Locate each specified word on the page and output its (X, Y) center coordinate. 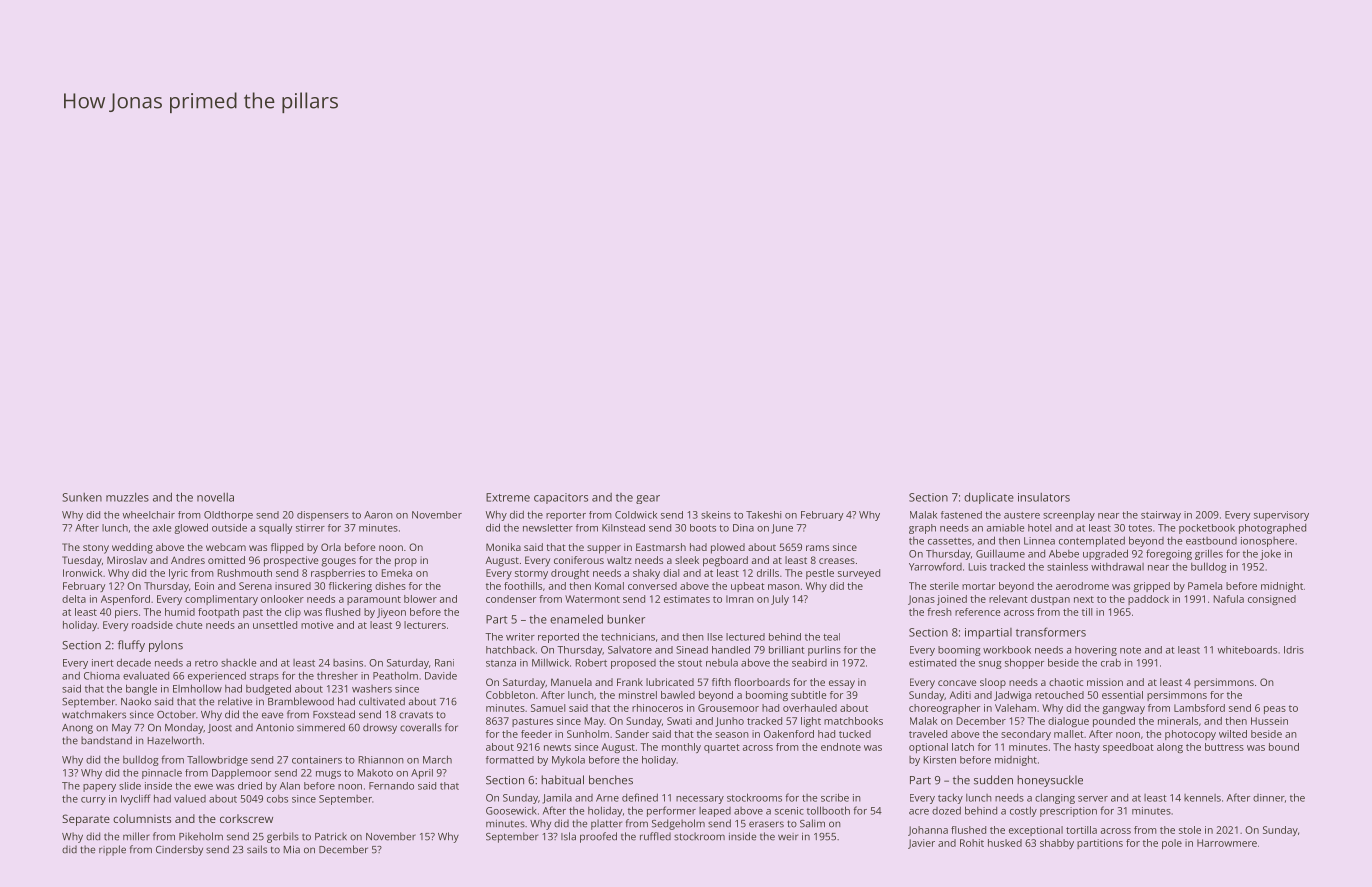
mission (1105, 682)
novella (215, 497)
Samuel (548, 708)
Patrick (331, 836)
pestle (820, 574)
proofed (598, 837)
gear (648, 499)
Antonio (275, 728)
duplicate (989, 498)
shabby (1057, 844)
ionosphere (1267, 542)
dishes (390, 586)
